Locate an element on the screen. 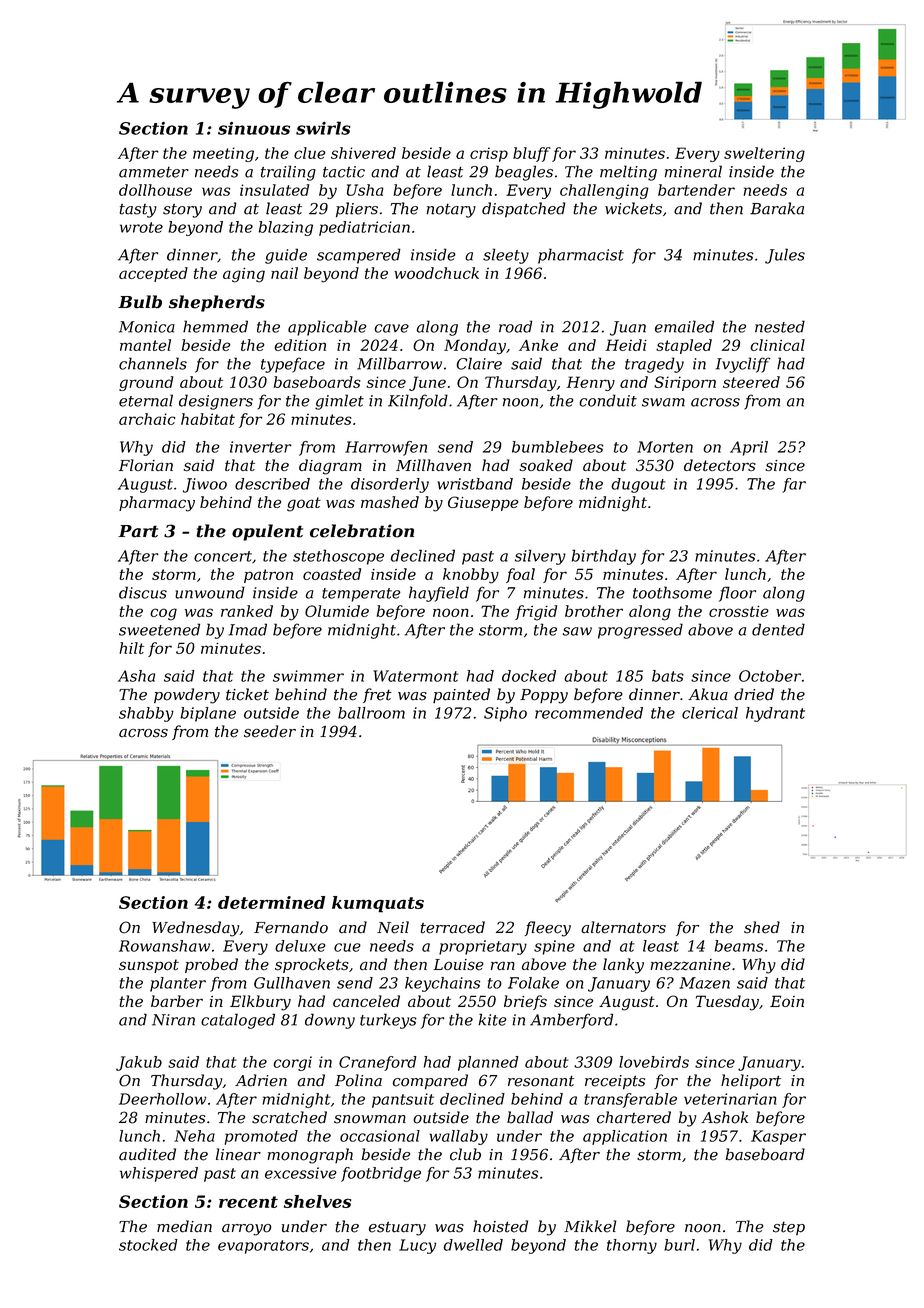 The height and width of the screenshot is (1308, 924). crosstie is located at coordinates (739, 611).
